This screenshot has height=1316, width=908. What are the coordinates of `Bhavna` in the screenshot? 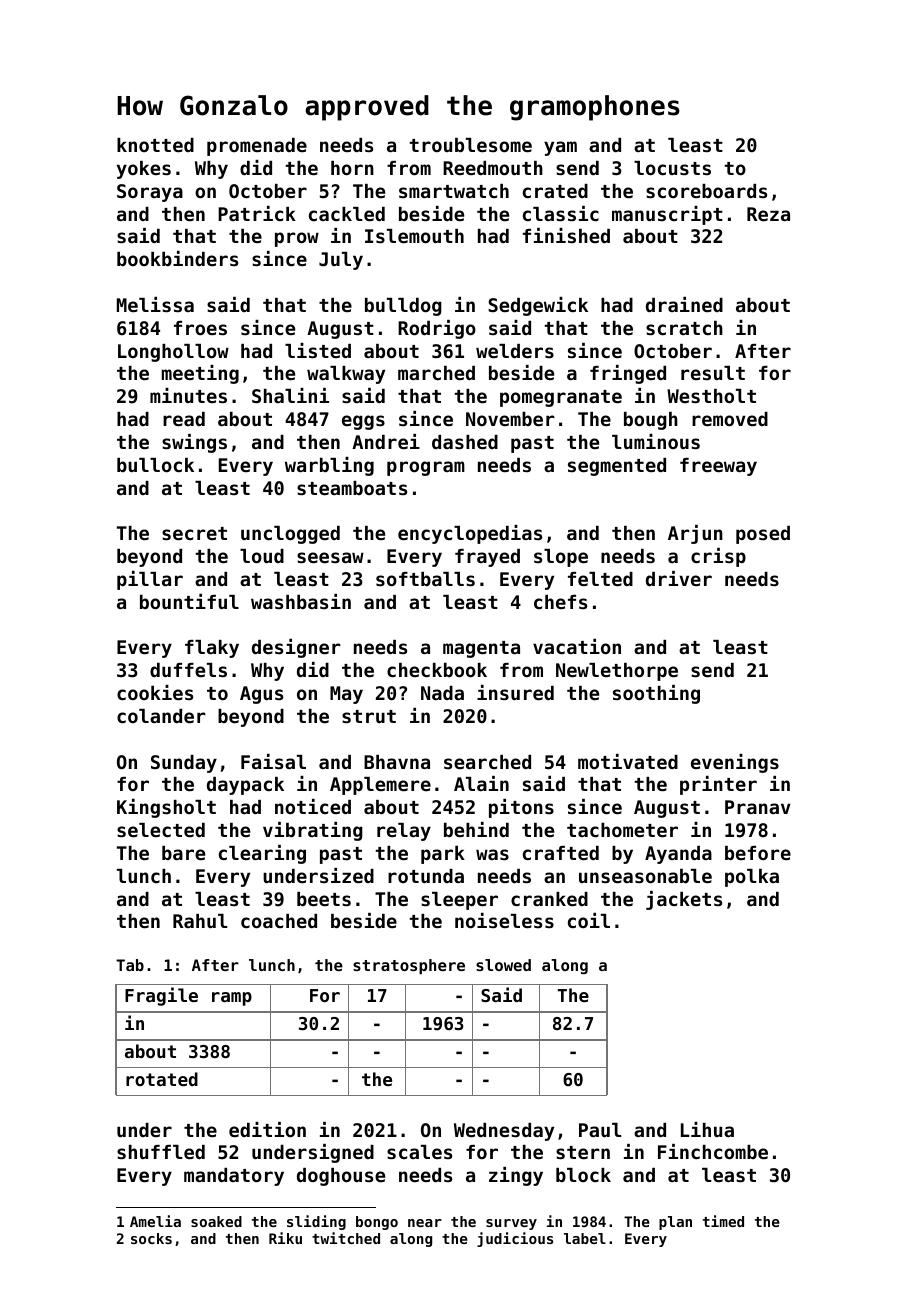 It's located at (397, 762).
